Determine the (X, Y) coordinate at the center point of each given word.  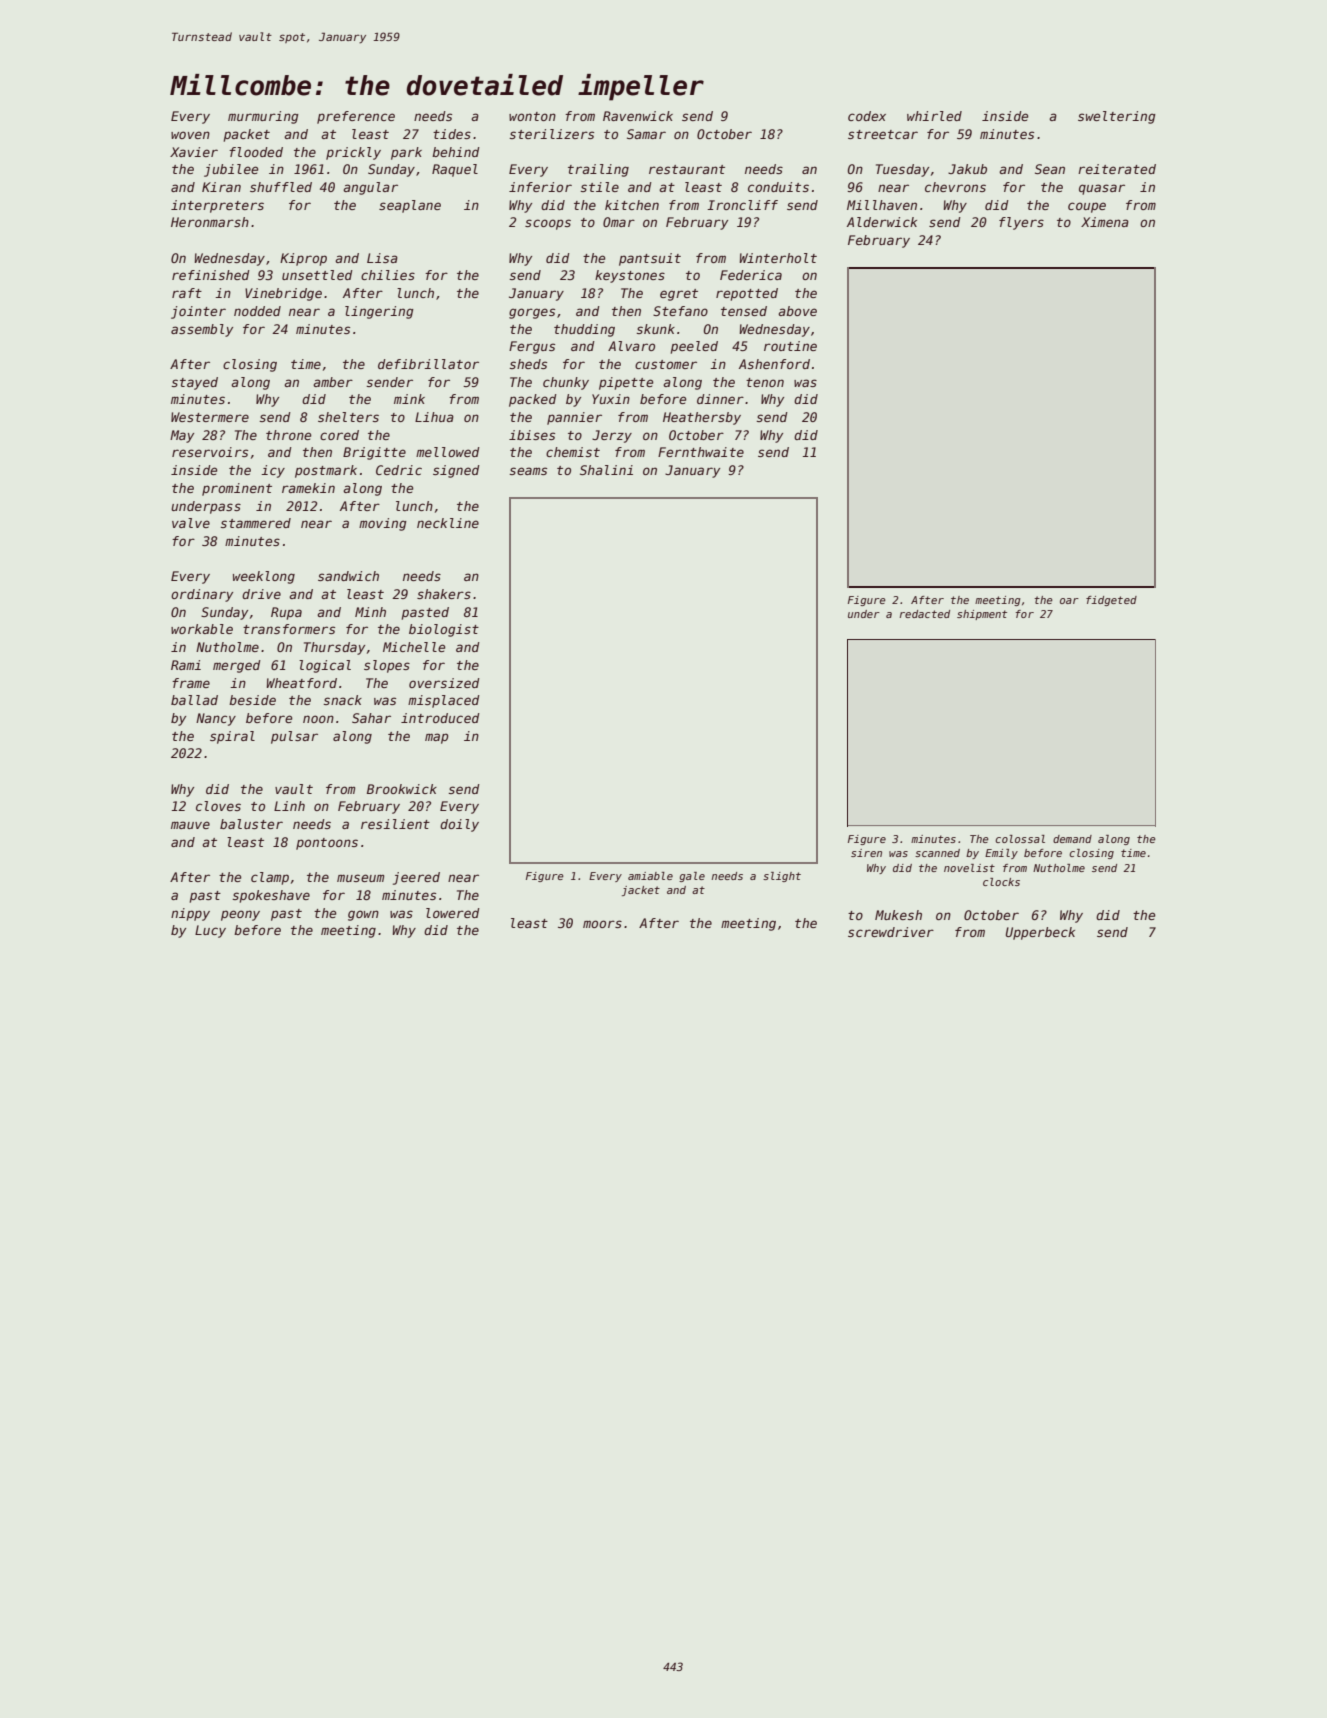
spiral (232, 737)
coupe (1087, 207)
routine (790, 346)
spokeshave (271, 896)
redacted (925, 614)
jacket (641, 891)
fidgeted (1111, 601)
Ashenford (774, 364)
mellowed (448, 452)
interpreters (217, 206)
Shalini (606, 470)
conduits (778, 187)
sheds (528, 364)
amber (333, 382)
